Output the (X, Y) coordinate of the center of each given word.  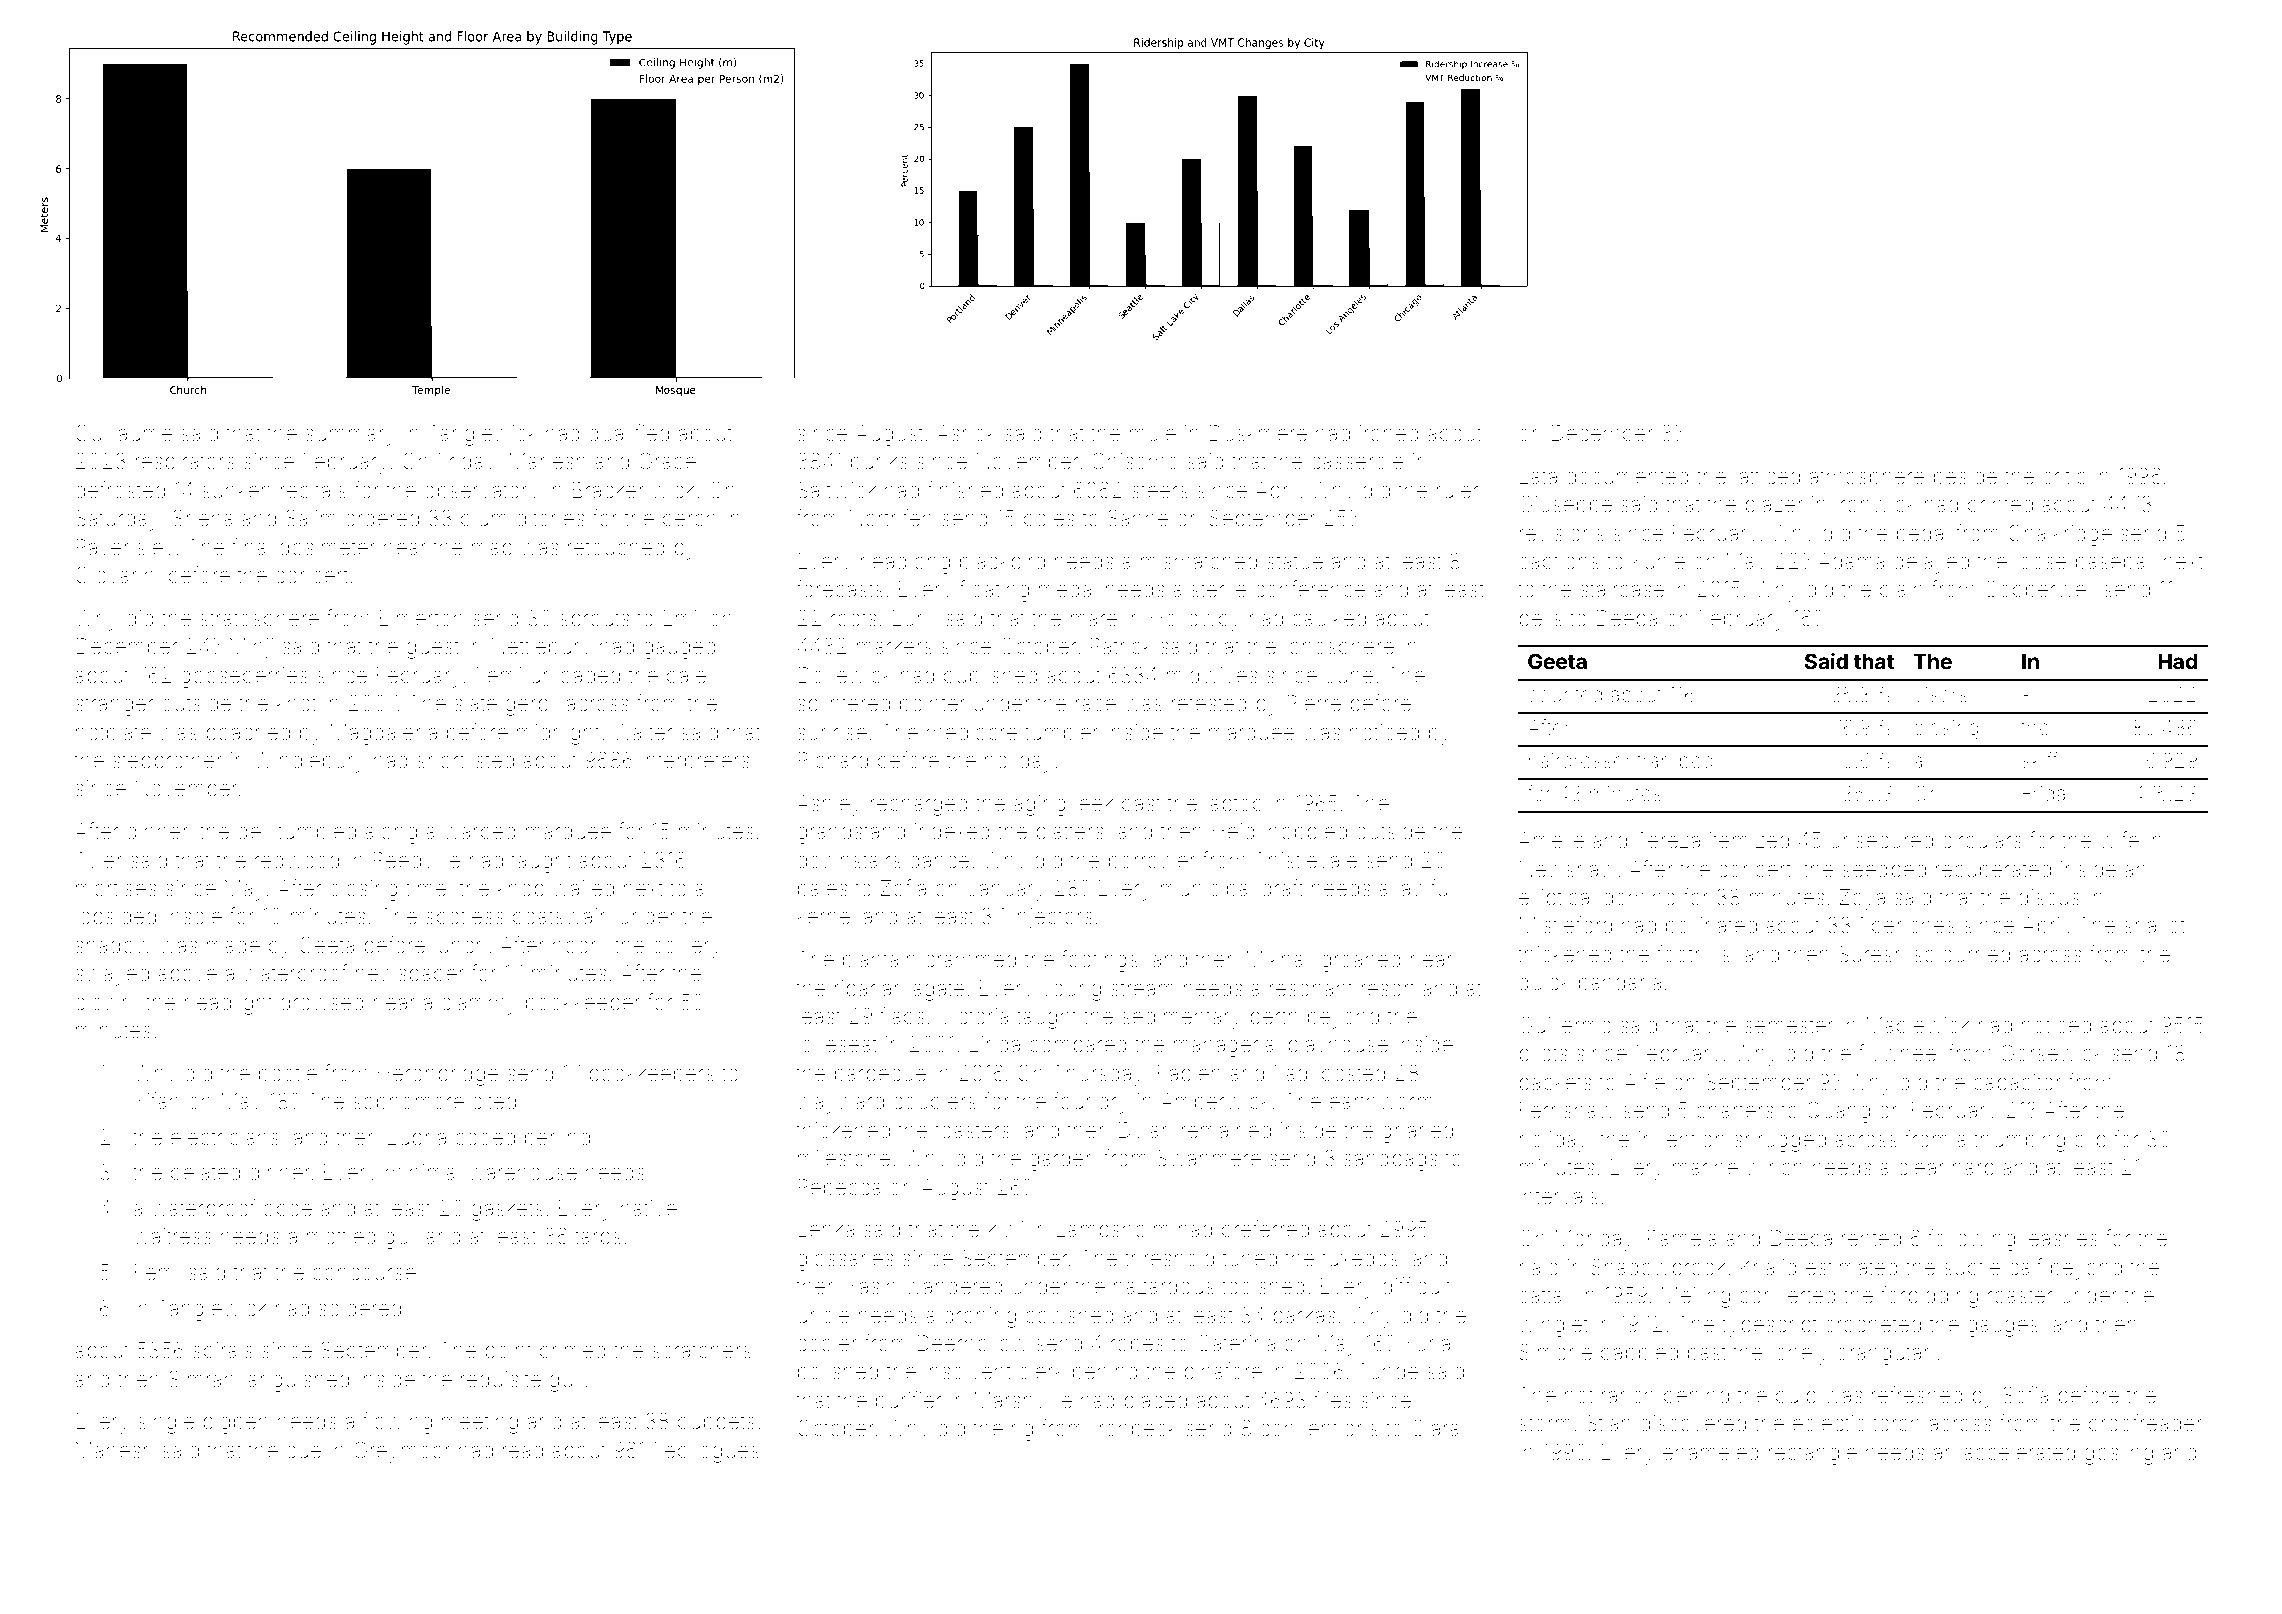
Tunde (1388, 1371)
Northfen (890, 518)
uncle (824, 1315)
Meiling (1696, 1297)
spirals (223, 1352)
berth (1274, 1016)
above (187, 973)
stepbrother (167, 762)
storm (1545, 1423)
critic (2064, 476)
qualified (629, 434)
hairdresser (1580, 760)
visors (1941, 694)
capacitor (2017, 1084)
